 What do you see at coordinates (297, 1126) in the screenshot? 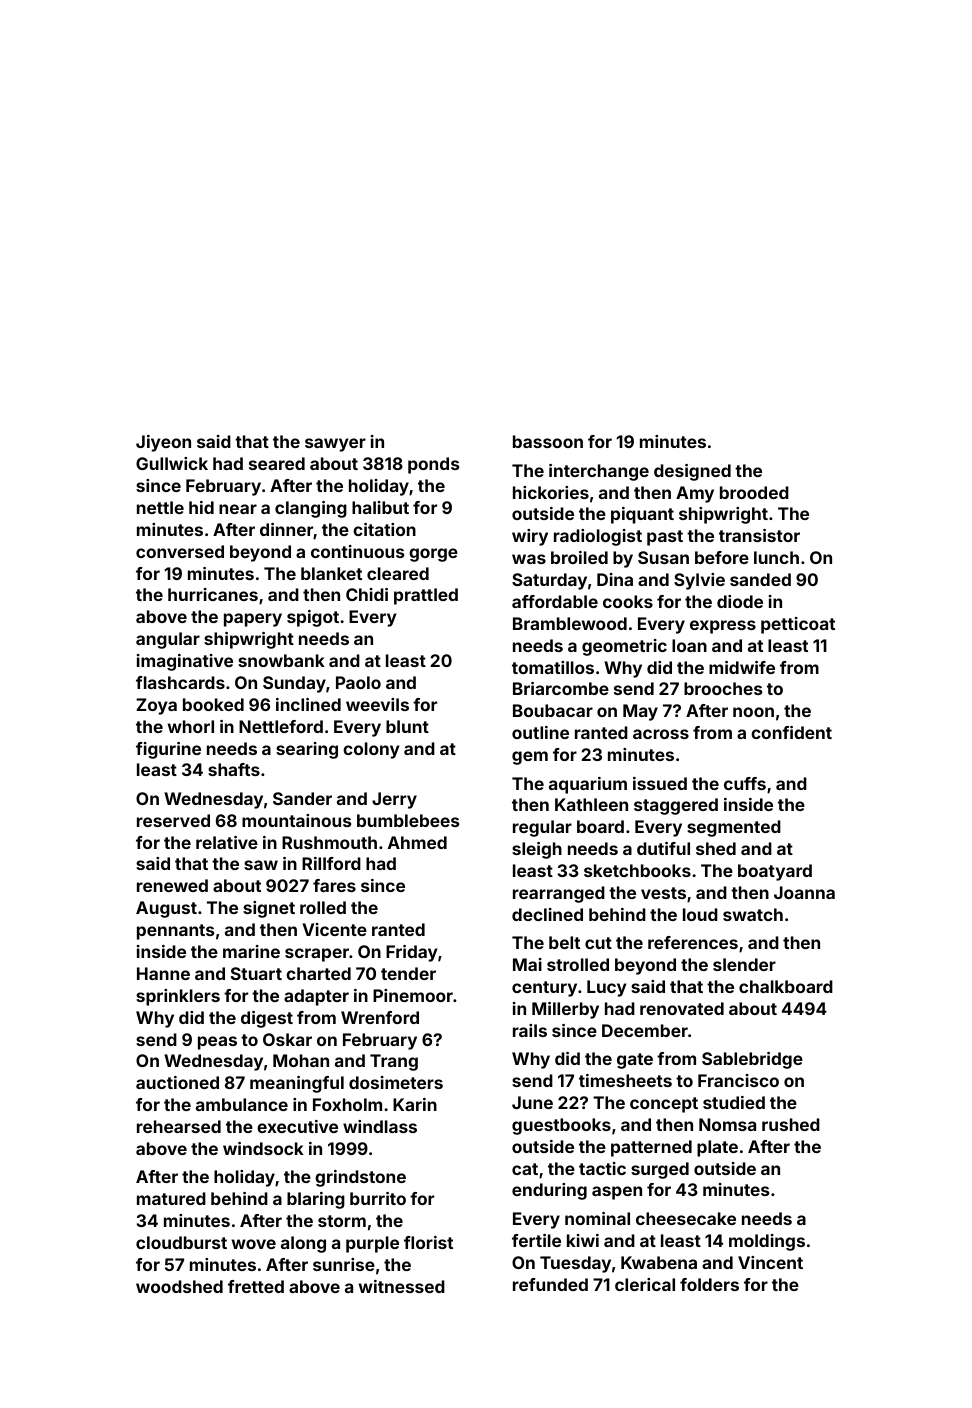
I see `executive` at bounding box center [297, 1126].
